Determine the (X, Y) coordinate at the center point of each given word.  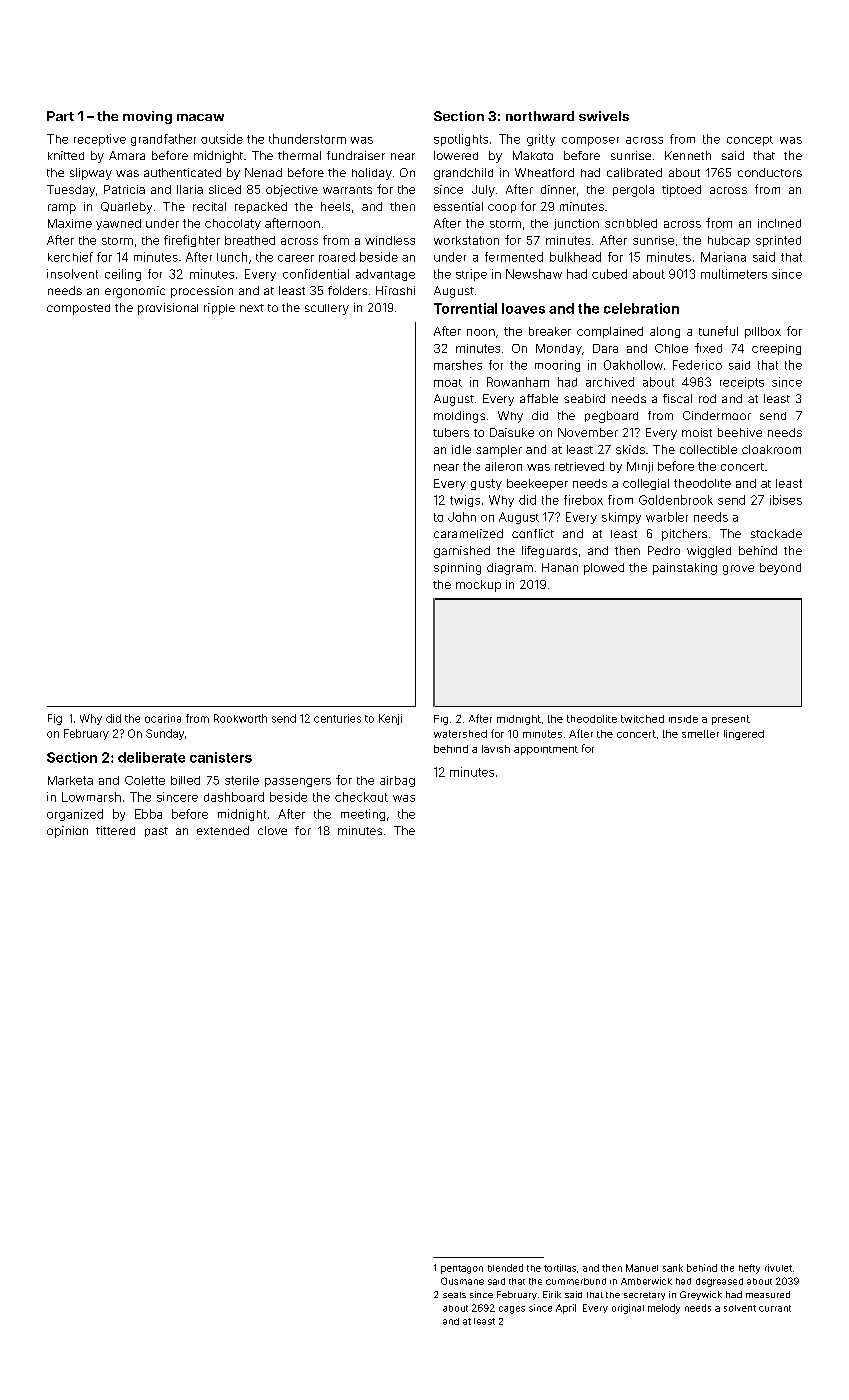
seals (454, 1295)
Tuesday (71, 191)
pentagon (462, 1269)
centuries (337, 718)
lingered (744, 735)
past (156, 832)
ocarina (163, 718)
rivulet (778, 1268)
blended (505, 1268)
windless (390, 240)
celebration (641, 308)
